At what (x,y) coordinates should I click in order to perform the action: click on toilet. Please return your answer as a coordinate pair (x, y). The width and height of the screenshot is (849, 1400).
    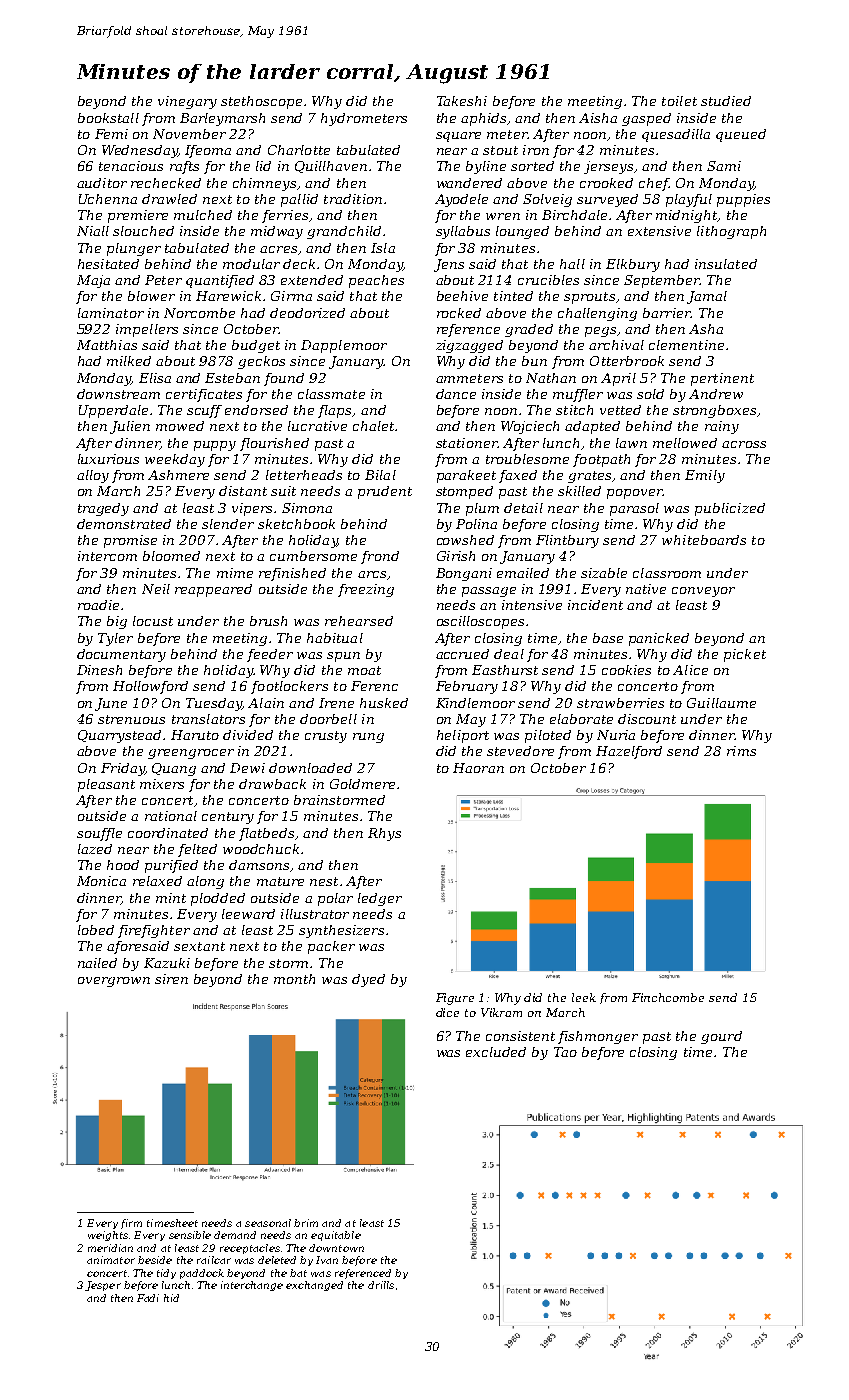
    Looking at the image, I should click on (679, 101).
